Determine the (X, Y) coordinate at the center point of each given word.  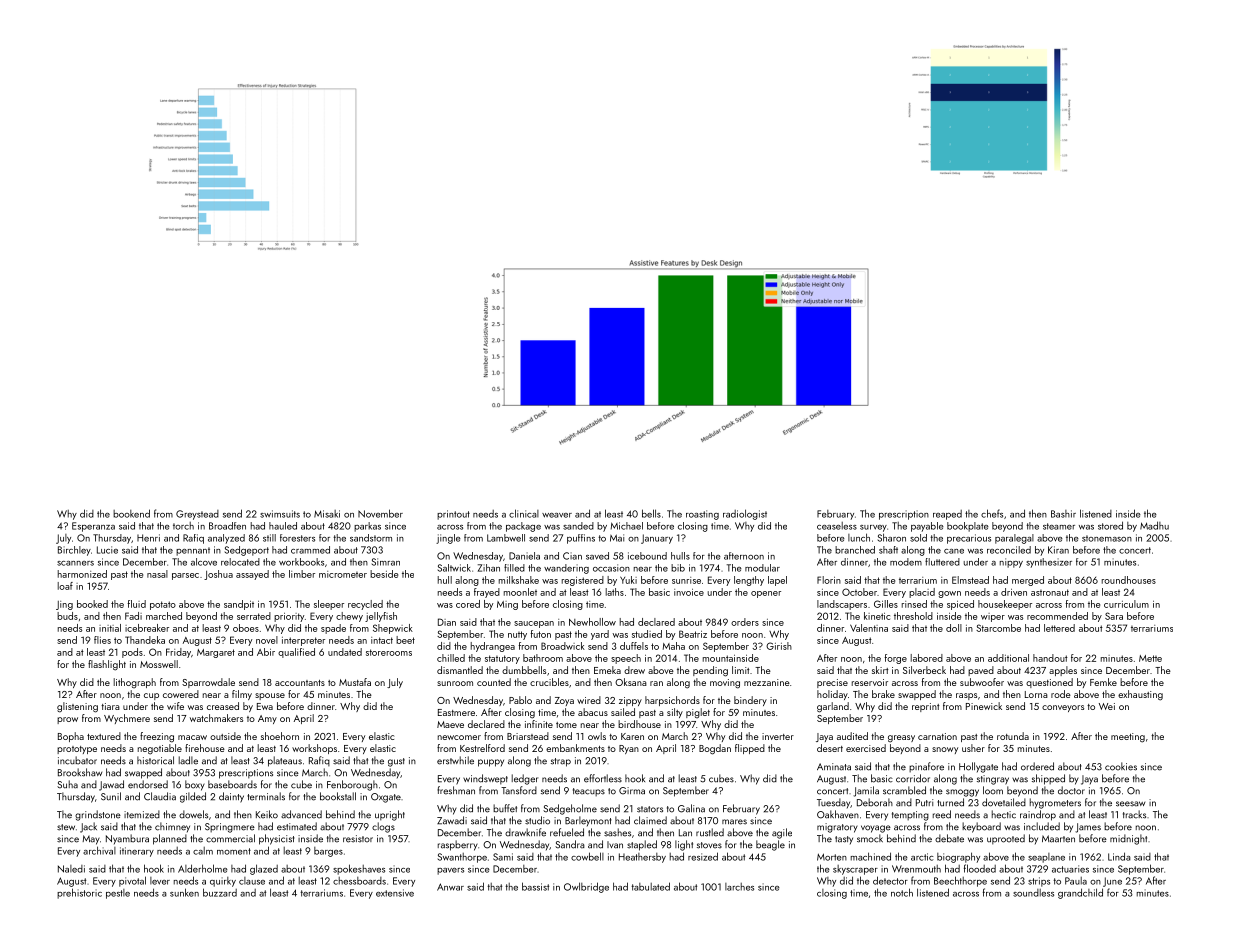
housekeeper (1005, 605)
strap (561, 762)
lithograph (135, 683)
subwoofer (982, 682)
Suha (67, 784)
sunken (184, 892)
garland (833, 707)
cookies (1121, 766)
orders (745, 622)
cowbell (587, 856)
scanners (75, 563)
